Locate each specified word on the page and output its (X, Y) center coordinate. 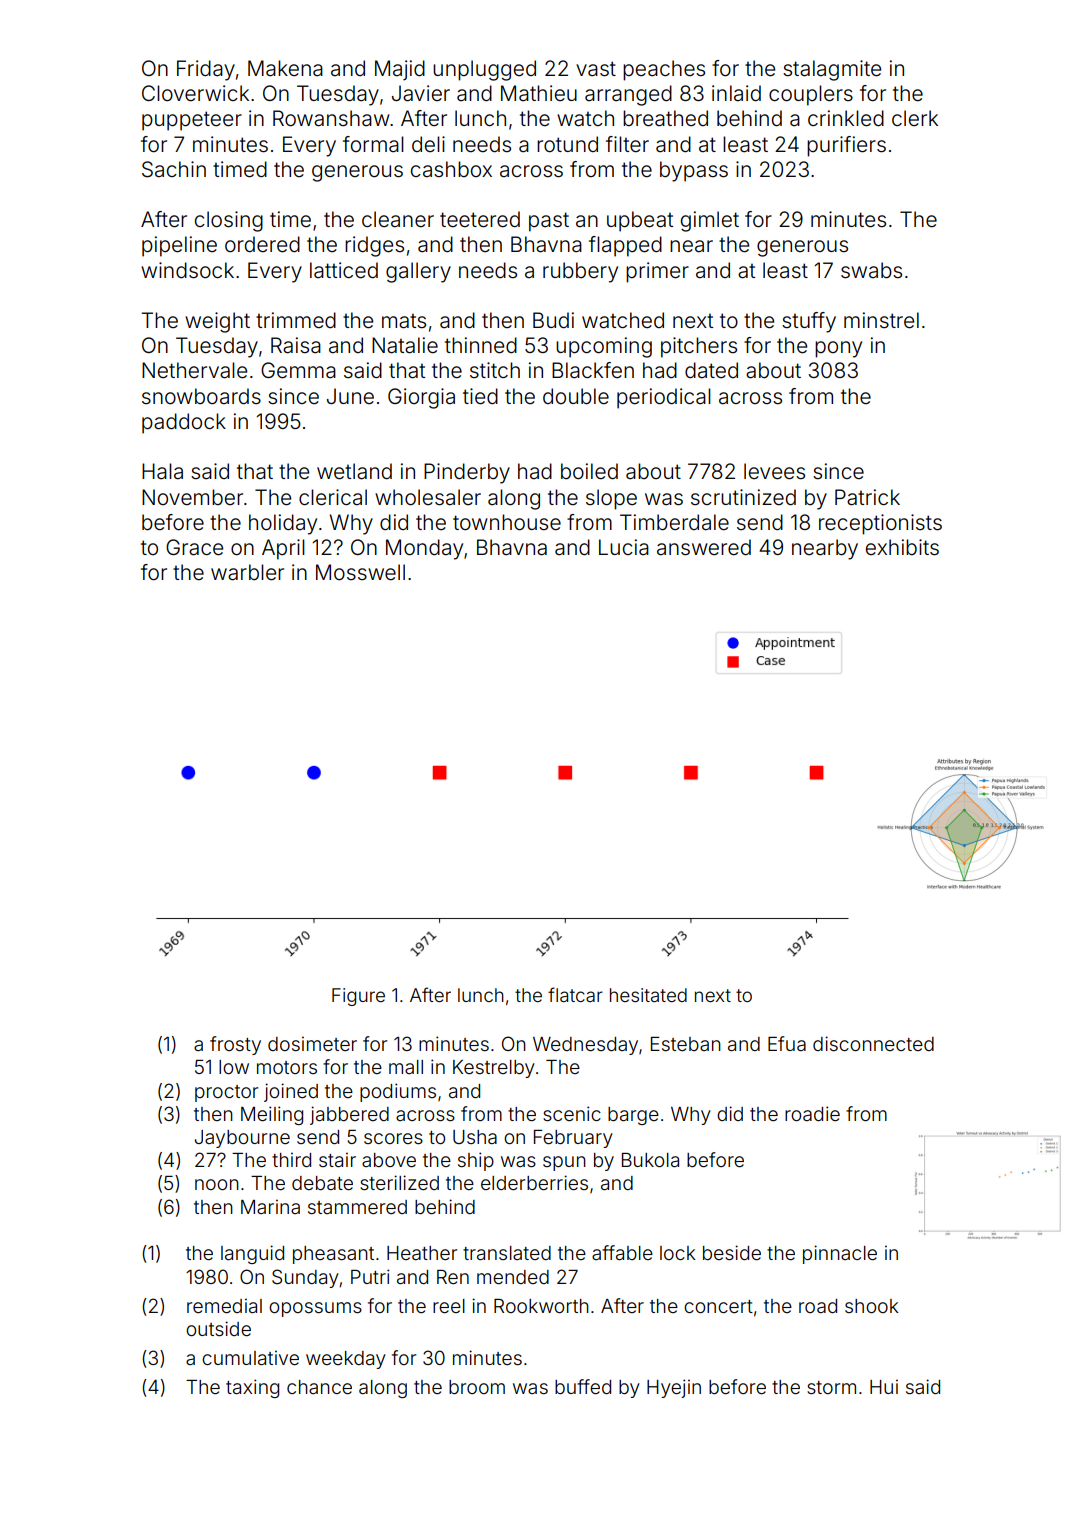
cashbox (451, 169)
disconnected (873, 1043)
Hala (162, 471)
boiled (589, 471)
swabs (871, 270)
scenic (572, 1113)
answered (704, 547)
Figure (358, 997)
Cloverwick (195, 93)
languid (252, 1254)
